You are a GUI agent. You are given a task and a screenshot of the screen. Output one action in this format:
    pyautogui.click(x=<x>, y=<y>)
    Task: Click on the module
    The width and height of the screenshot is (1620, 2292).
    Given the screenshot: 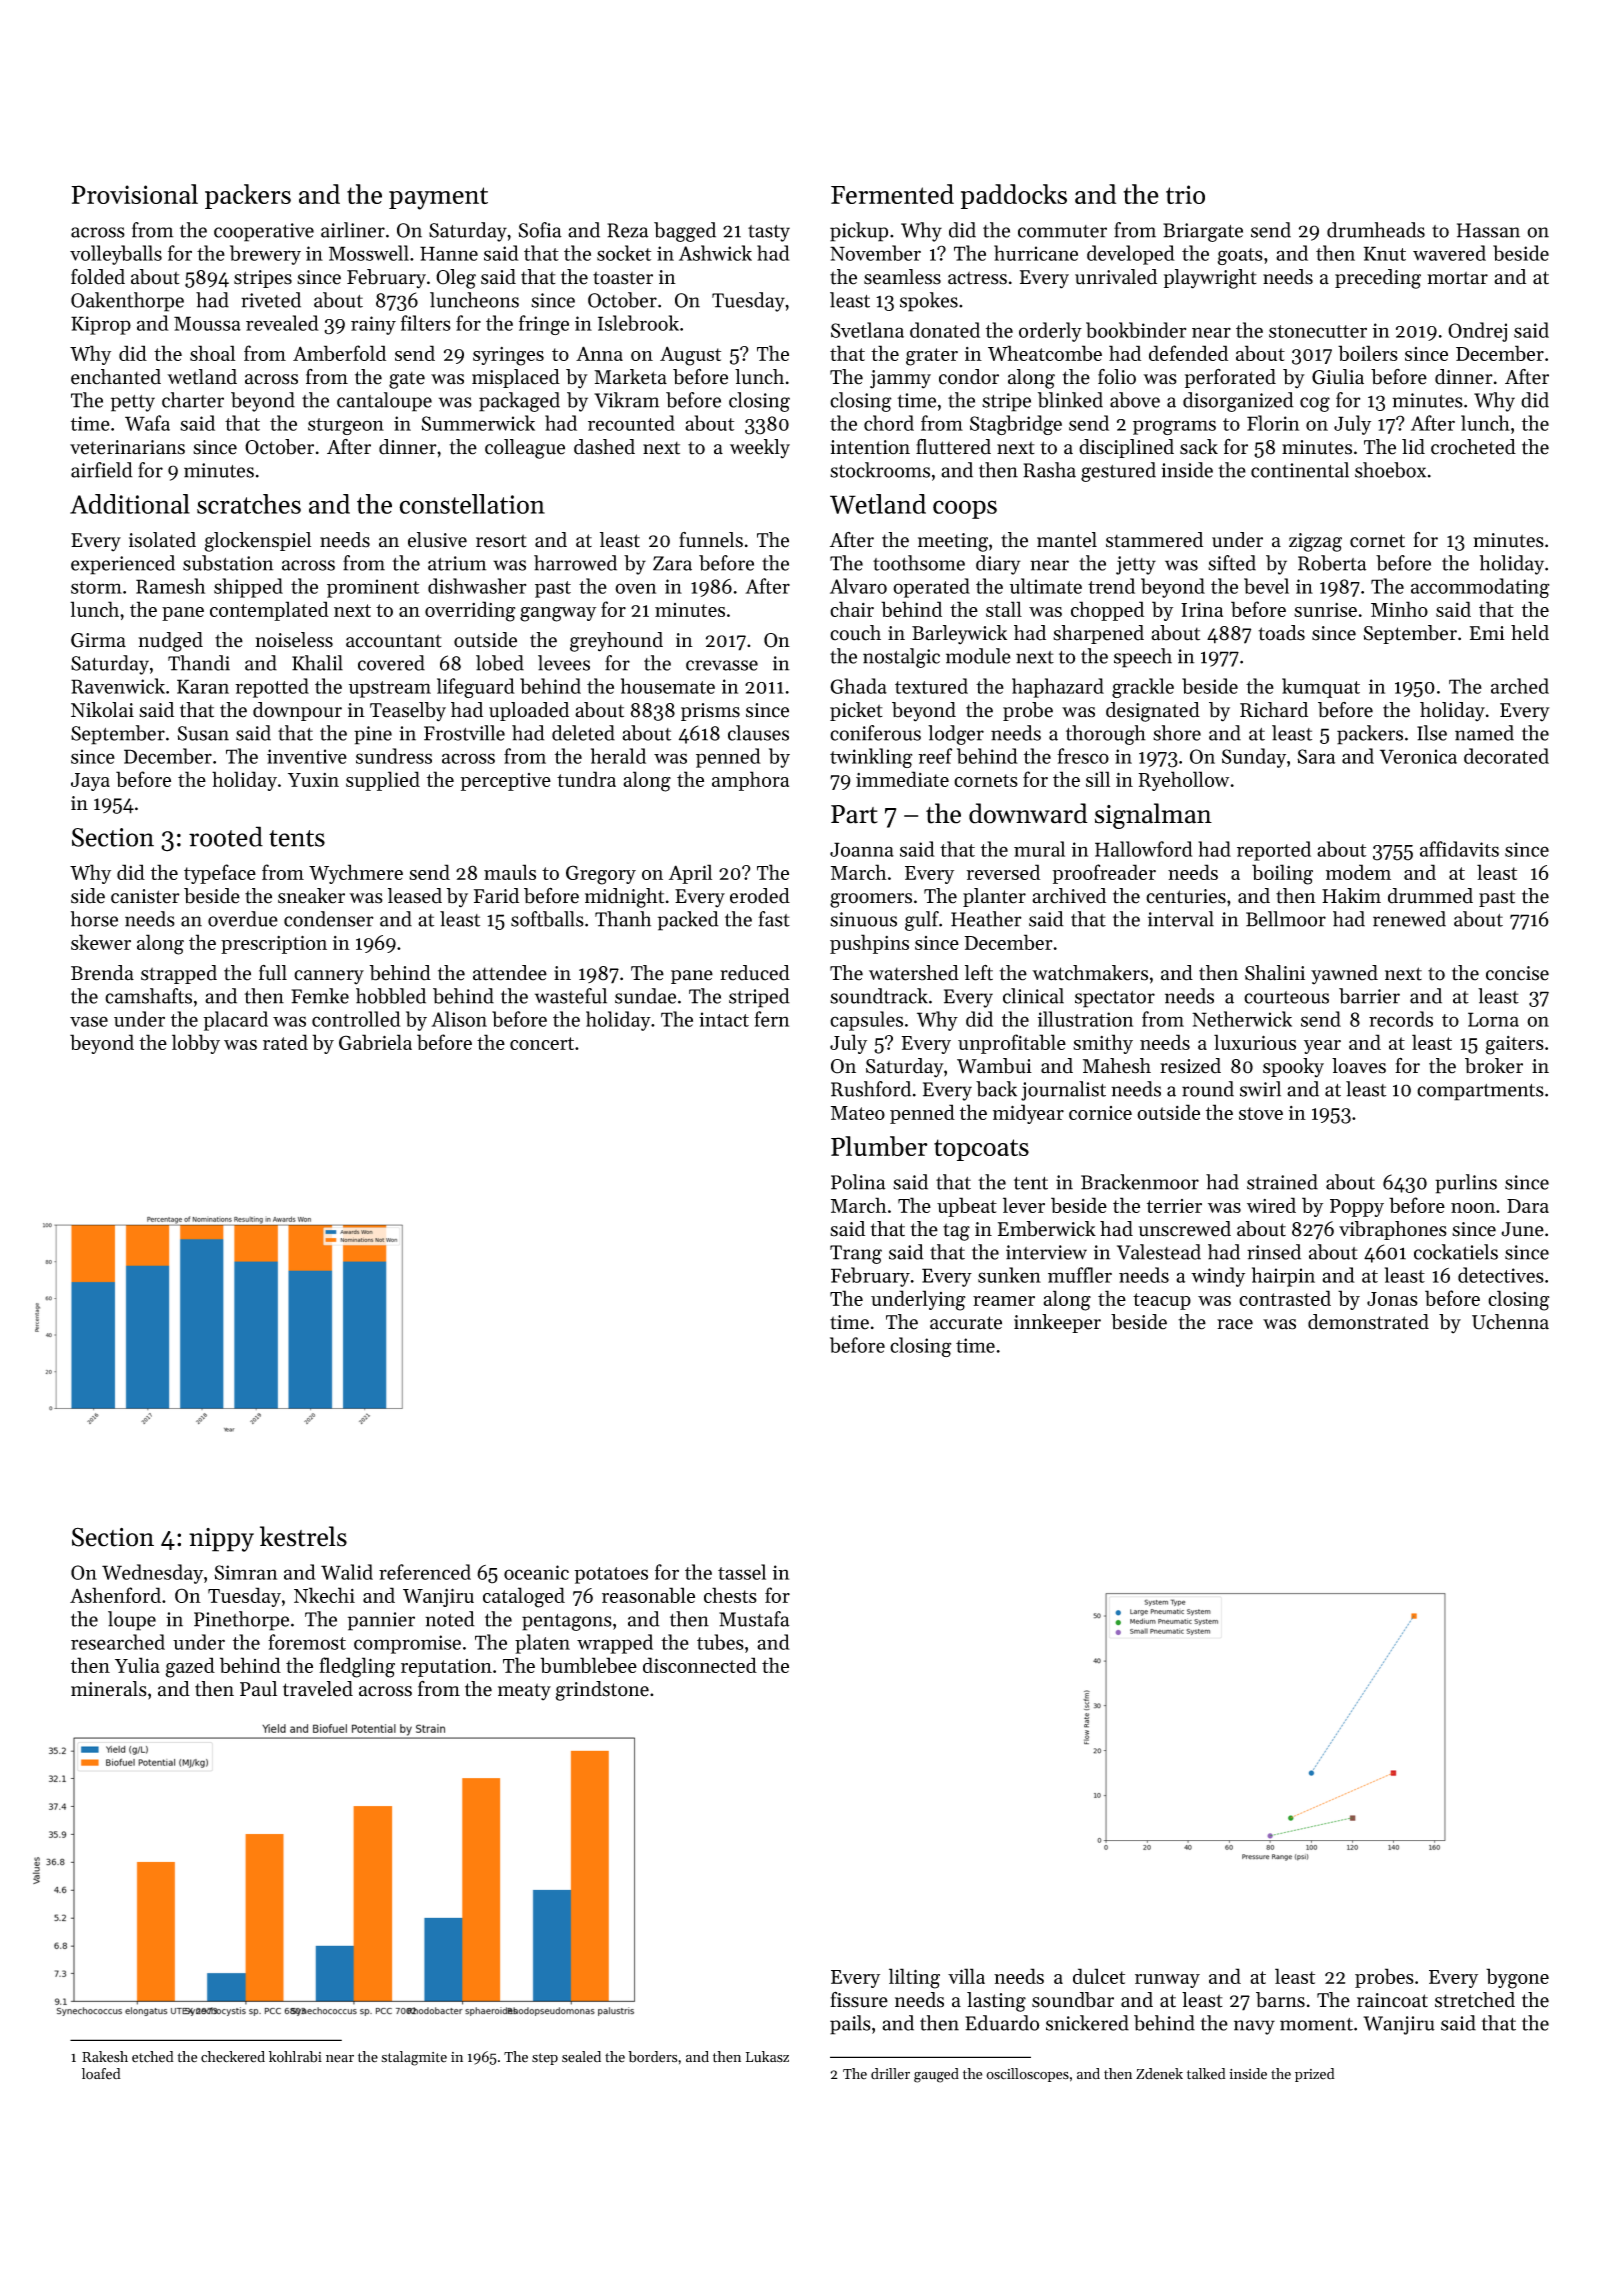 What is the action you would take?
    pyautogui.click(x=978, y=656)
